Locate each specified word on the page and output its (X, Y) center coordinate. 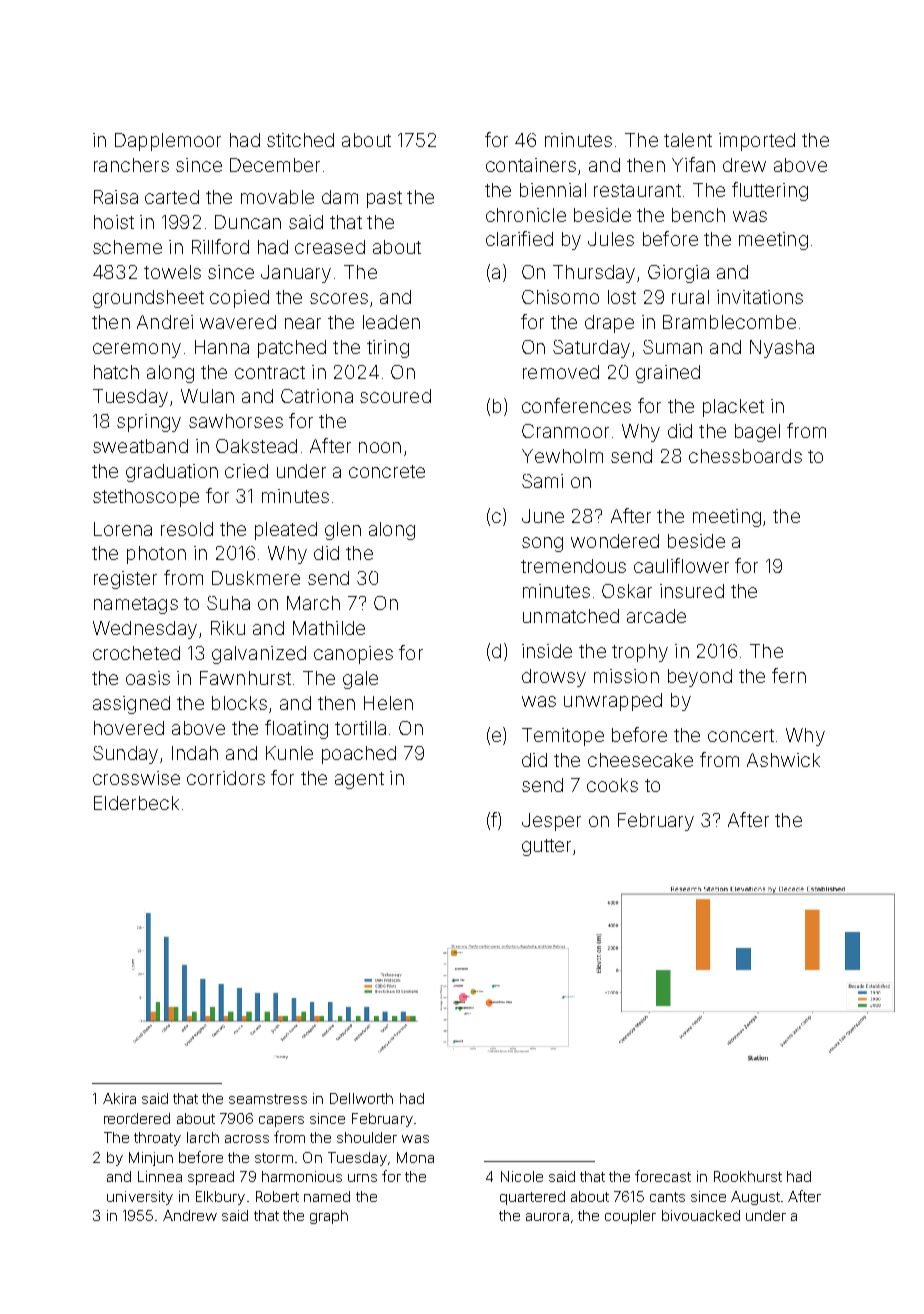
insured (692, 591)
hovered (129, 728)
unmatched (571, 616)
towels (172, 272)
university (140, 1198)
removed (561, 372)
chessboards (745, 456)
